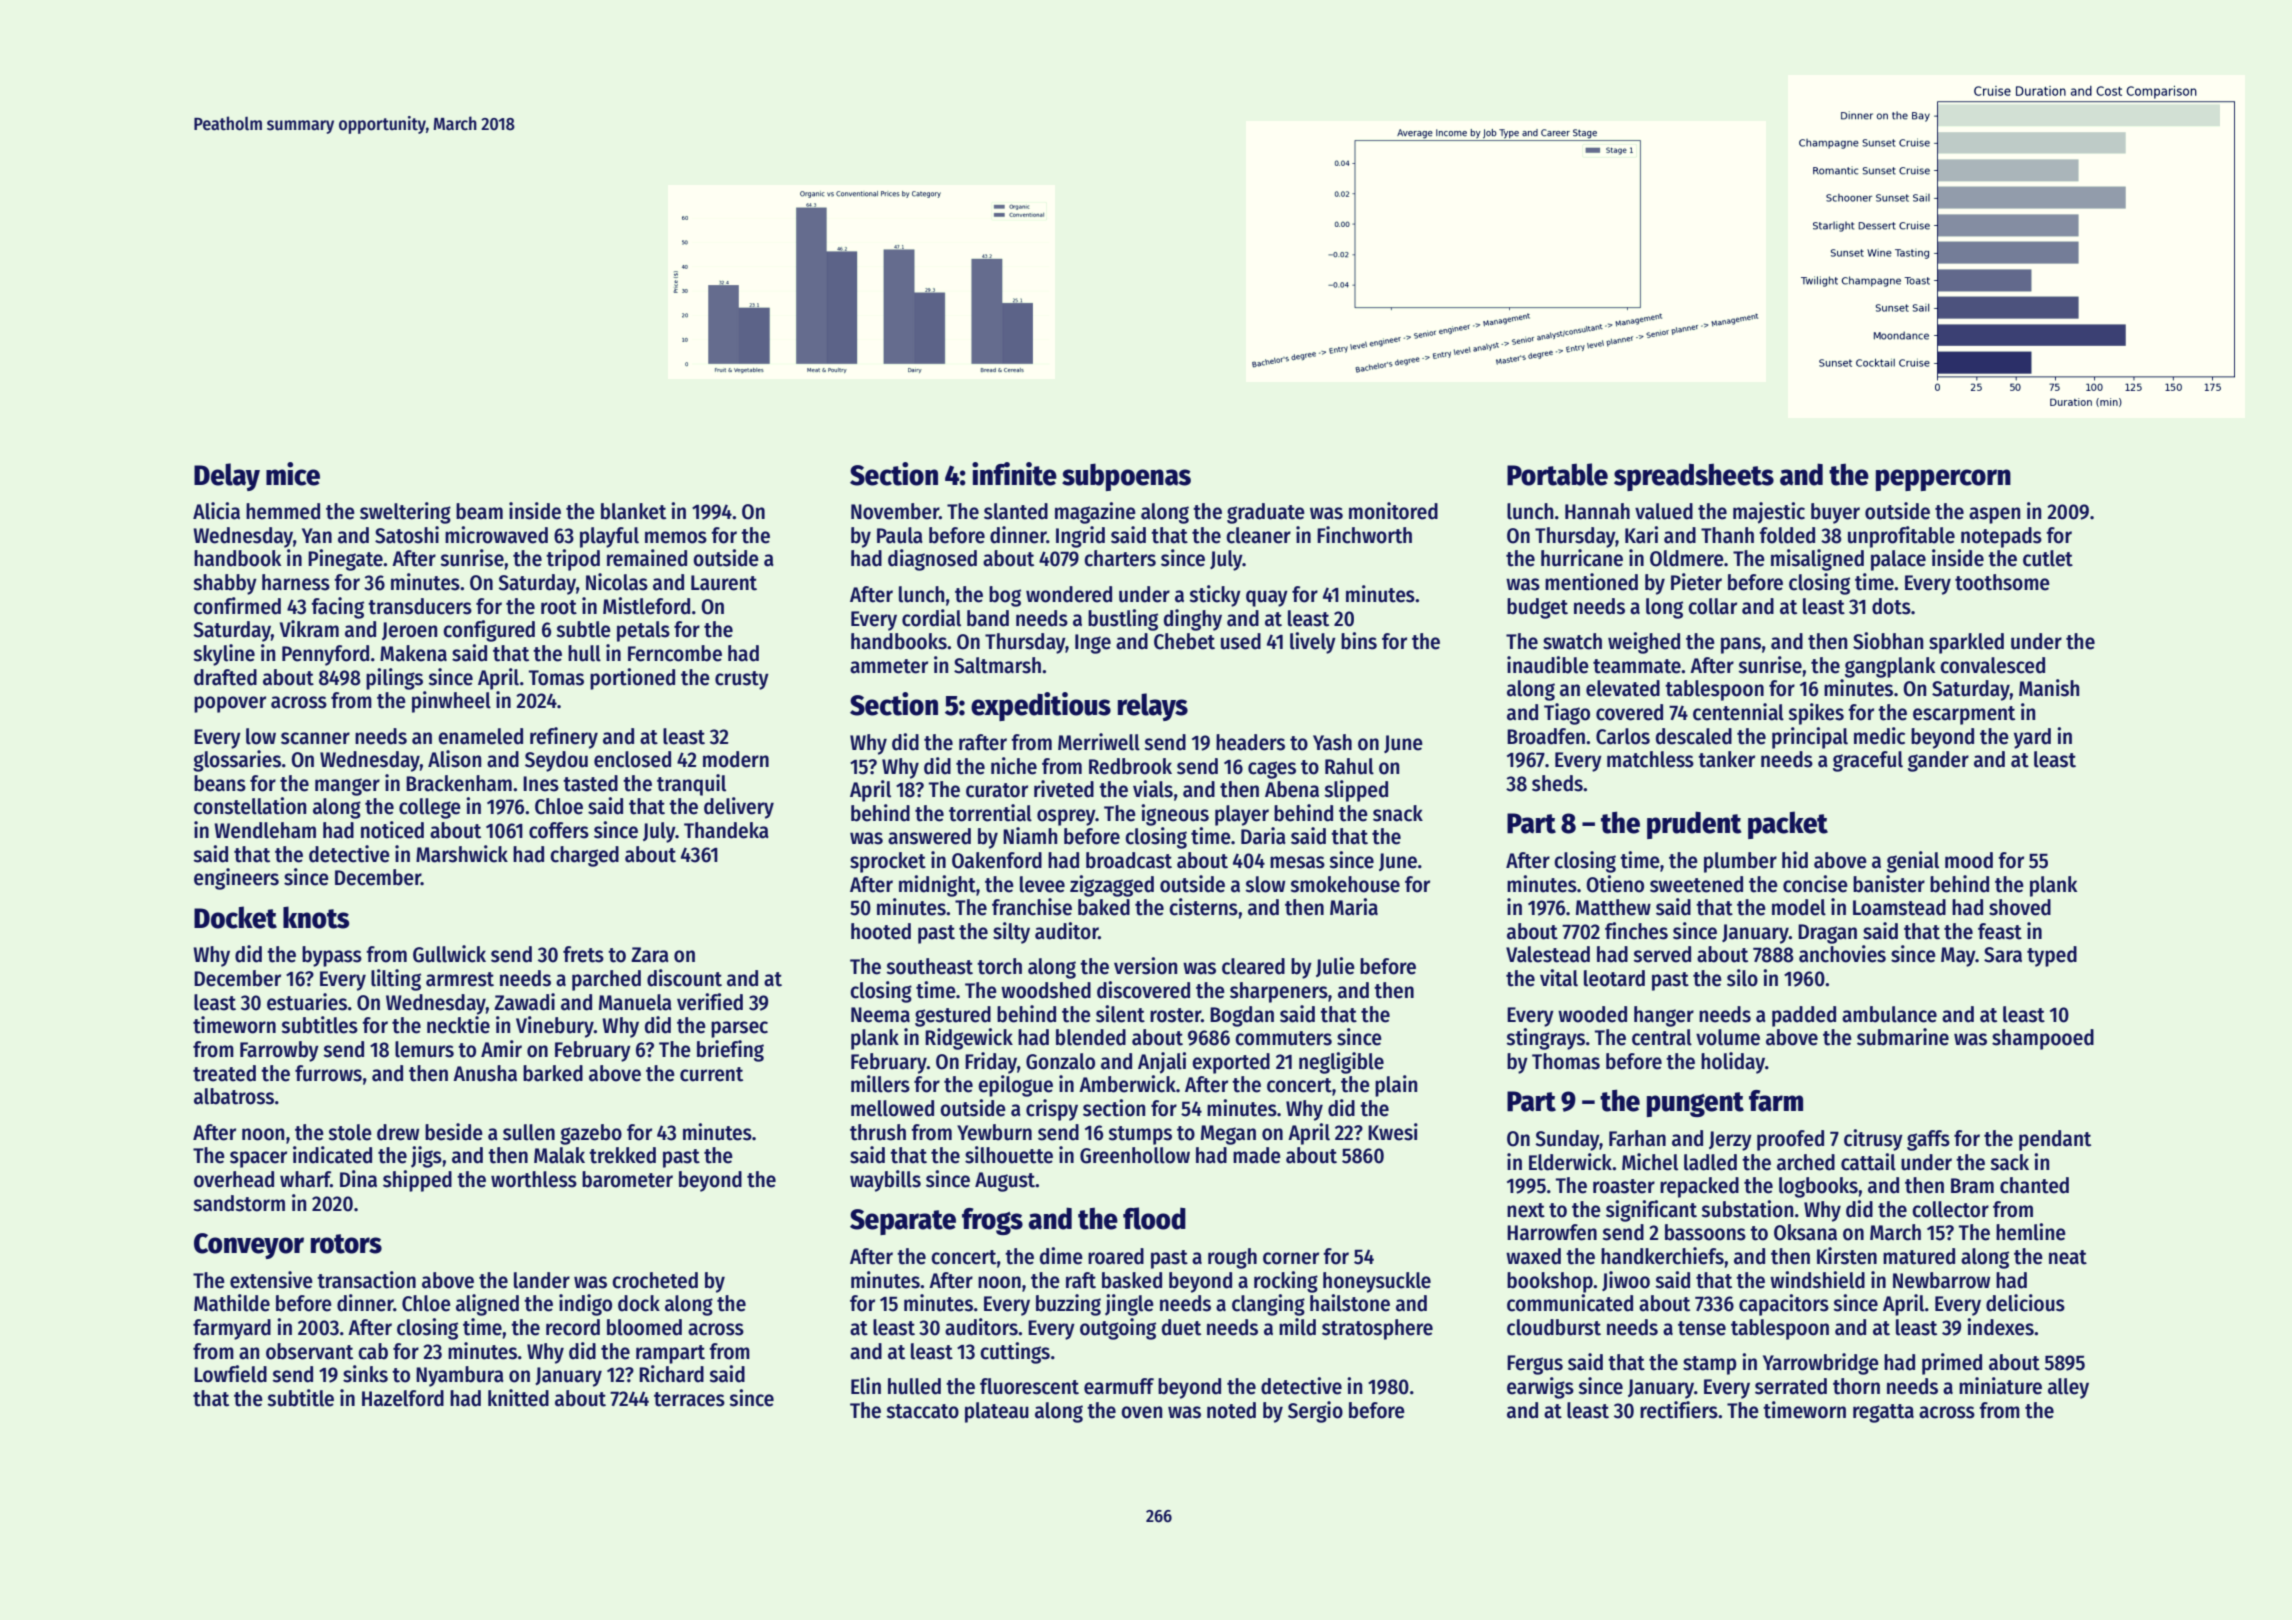  Describe the element at coordinates (1815, 884) in the screenshot. I see `concise` at that location.
